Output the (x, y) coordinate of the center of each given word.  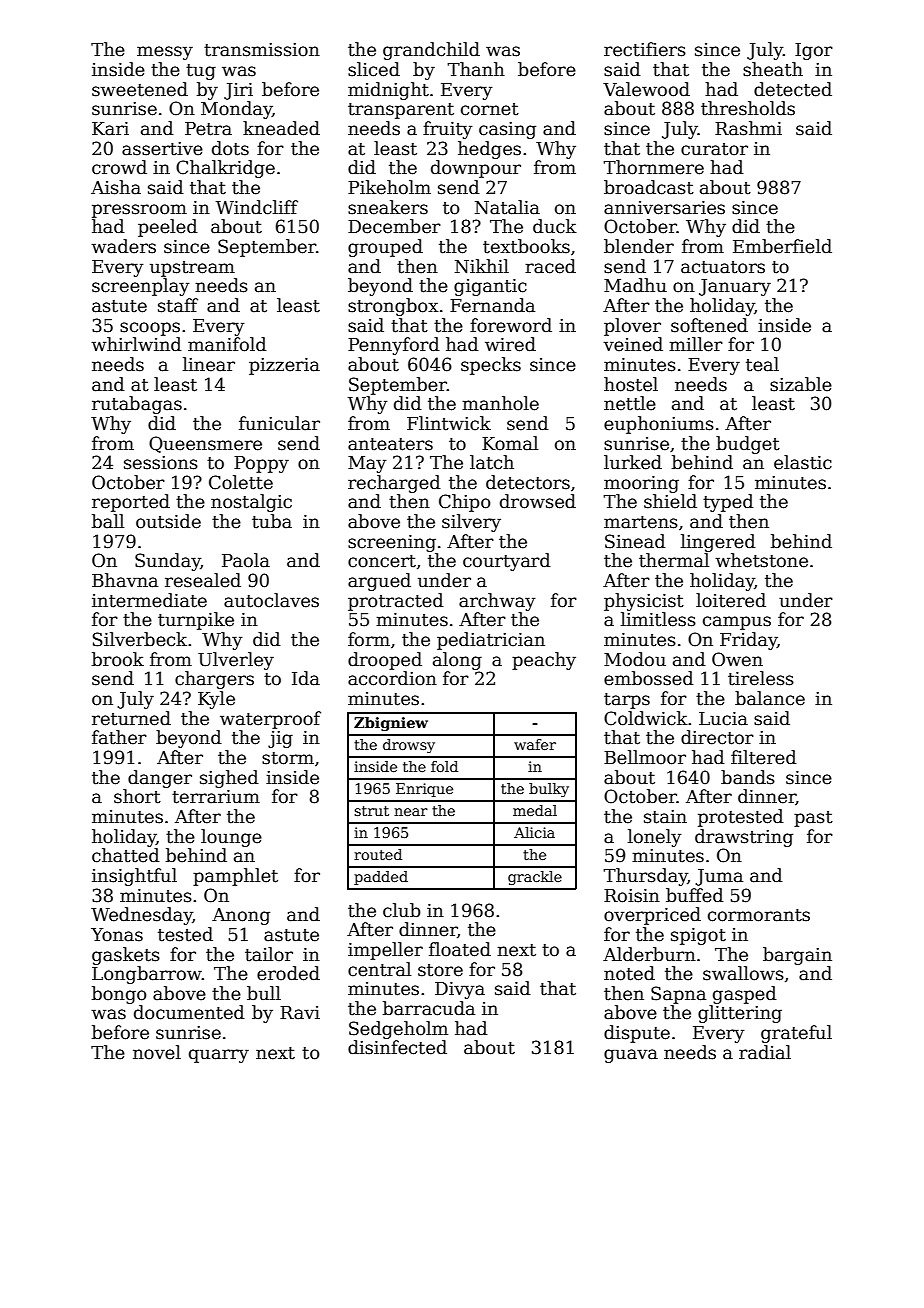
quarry (219, 1056)
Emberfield (782, 246)
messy (165, 53)
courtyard (507, 562)
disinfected (397, 1047)
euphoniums (659, 425)
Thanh (476, 69)
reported (131, 503)
